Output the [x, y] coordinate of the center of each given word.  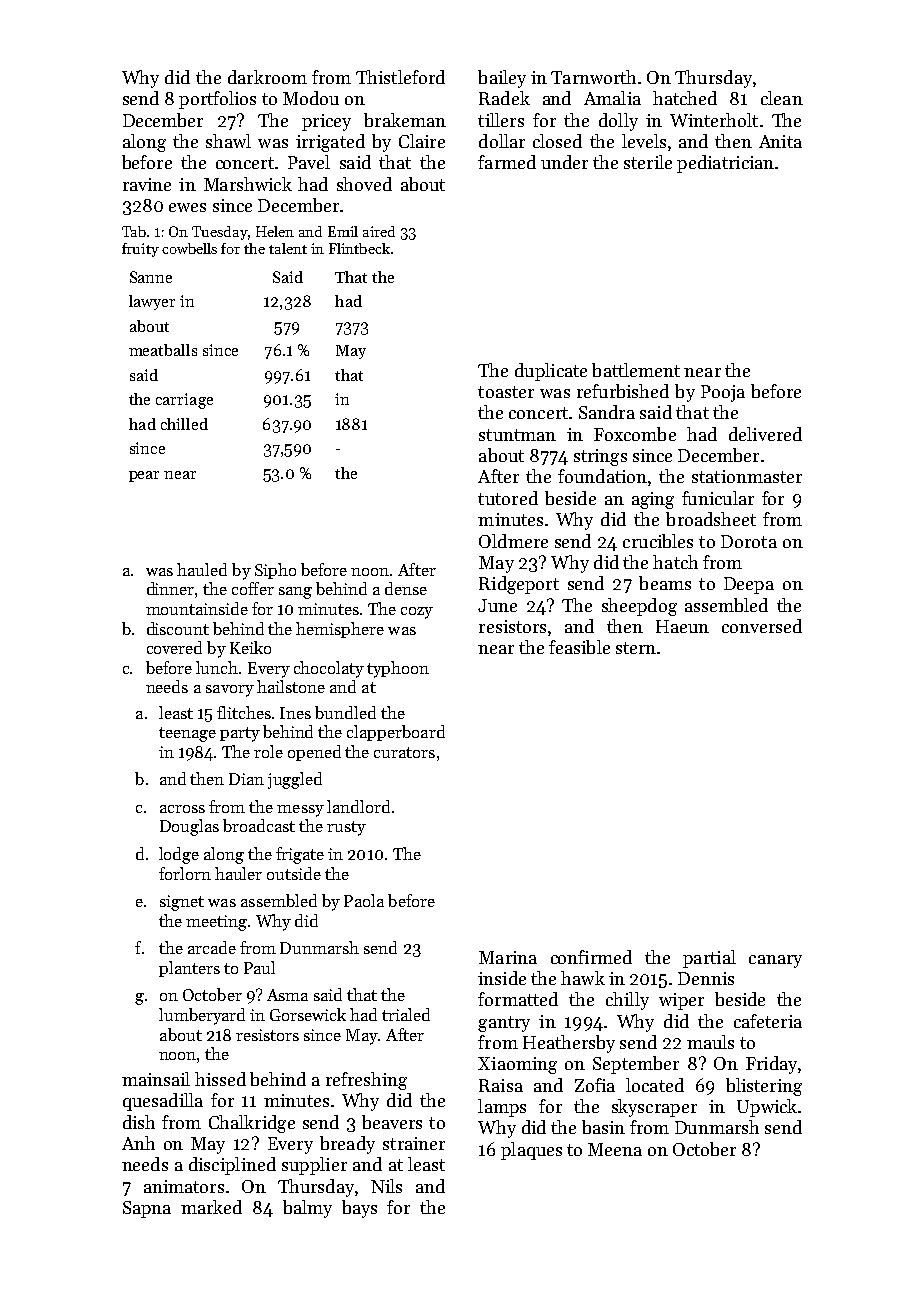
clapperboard [396, 733]
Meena [615, 1149]
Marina [508, 957]
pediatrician [725, 164]
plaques [531, 1151]
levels [644, 141]
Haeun [682, 626]
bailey [502, 79]
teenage [187, 734]
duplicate [551, 372]
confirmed [591, 957]
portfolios [217, 100]
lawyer [152, 302]
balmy [307, 1209]
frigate [300, 855]
